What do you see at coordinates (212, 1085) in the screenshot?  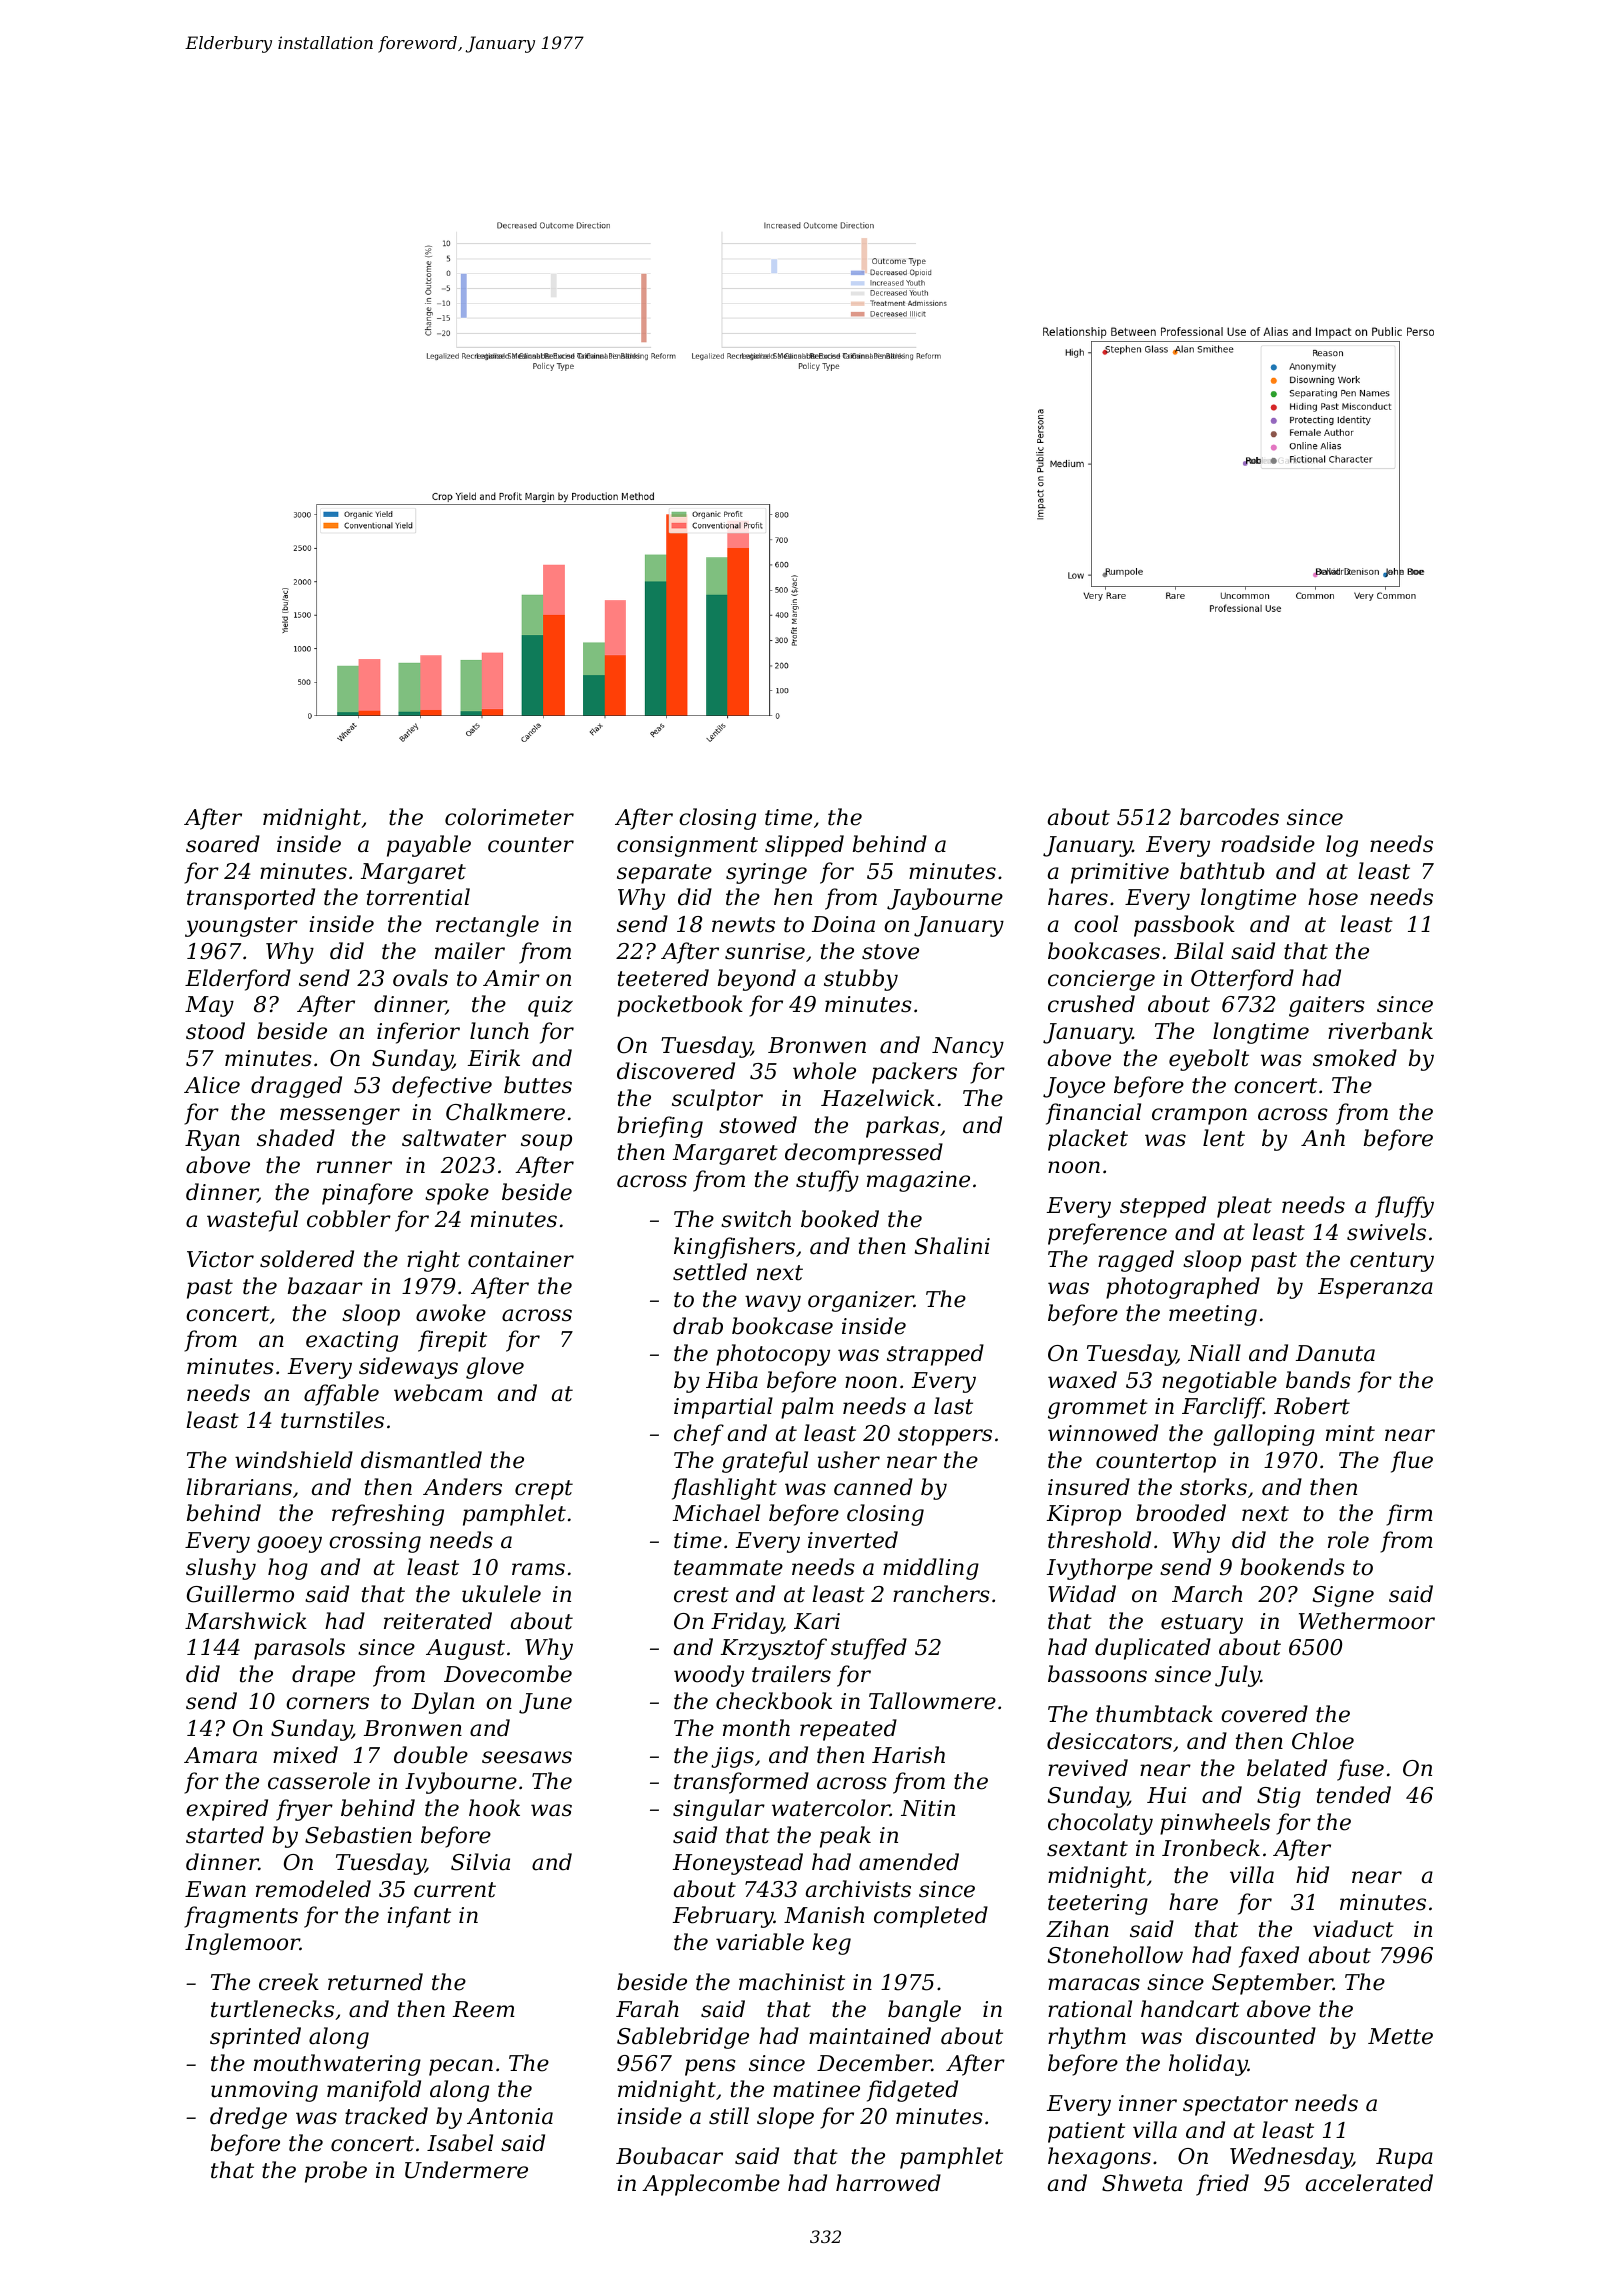 I see `Alice` at bounding box center [212, 1085].
